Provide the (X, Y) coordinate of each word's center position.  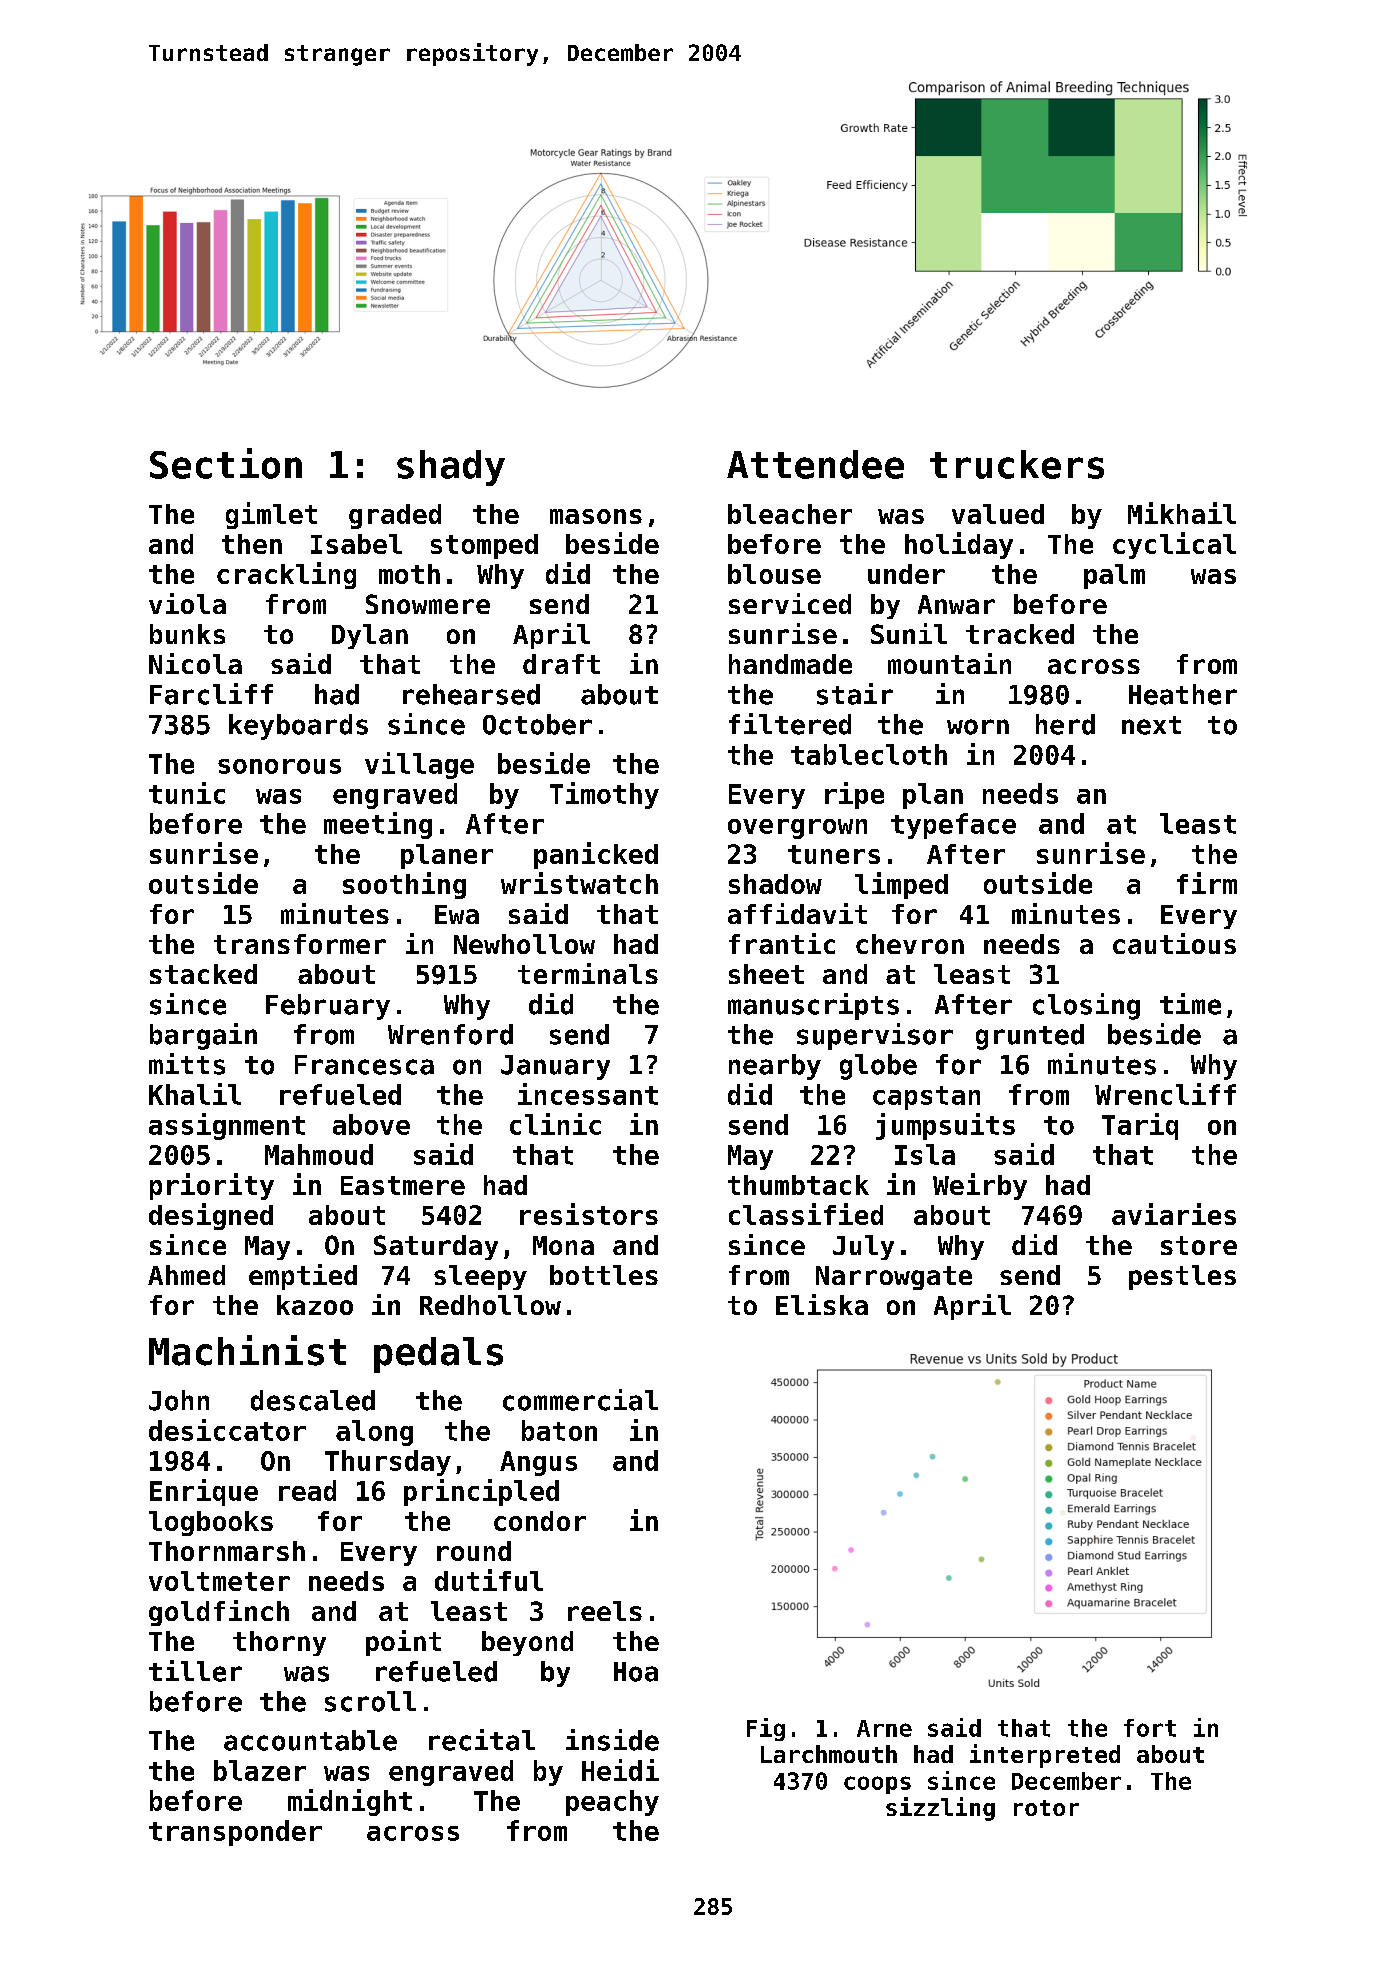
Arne (884, 1728)
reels (605, 1611)
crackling (286, 575)
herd (1065, 724)
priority (212, 1186)
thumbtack (798, 1185)
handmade (790, 664)
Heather (1183, 694)
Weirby (980, 1186)
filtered (790, 724)
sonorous (279, 766)
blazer (260, 1770)
